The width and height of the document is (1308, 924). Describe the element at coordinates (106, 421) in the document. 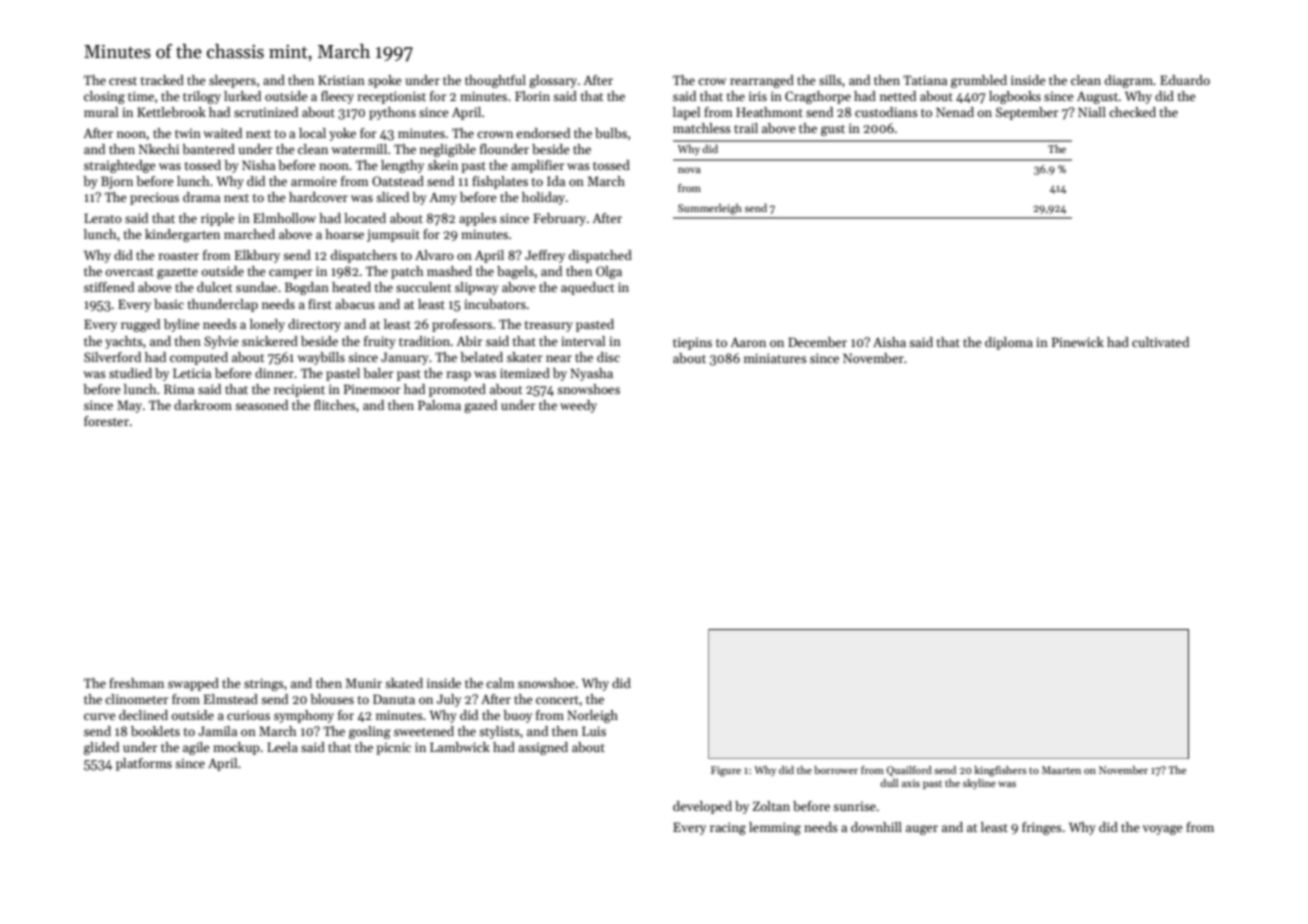

I see `forester` at that location.
